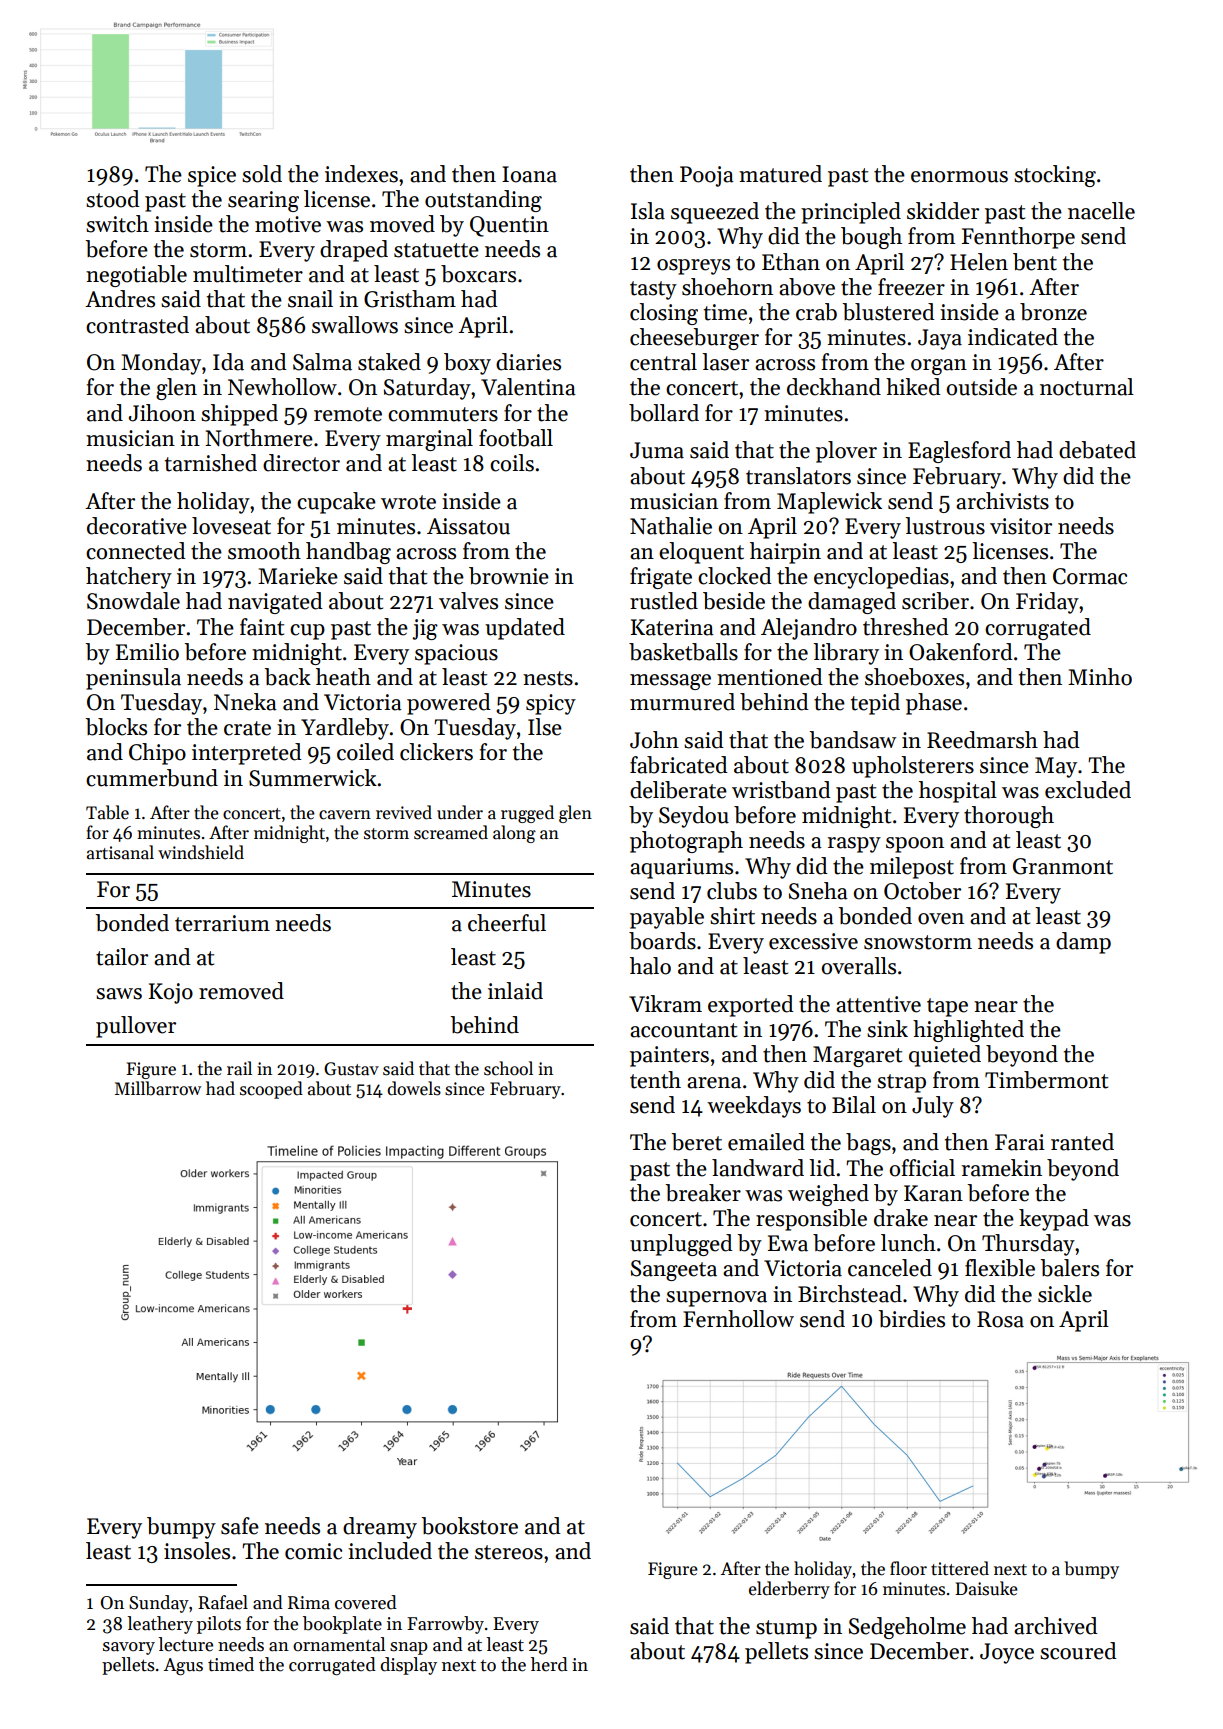 The width and height of the image is (1223, 1729). Describe the element at coordinates (829, 503) in the image. I see `Maplewick` at that location.
